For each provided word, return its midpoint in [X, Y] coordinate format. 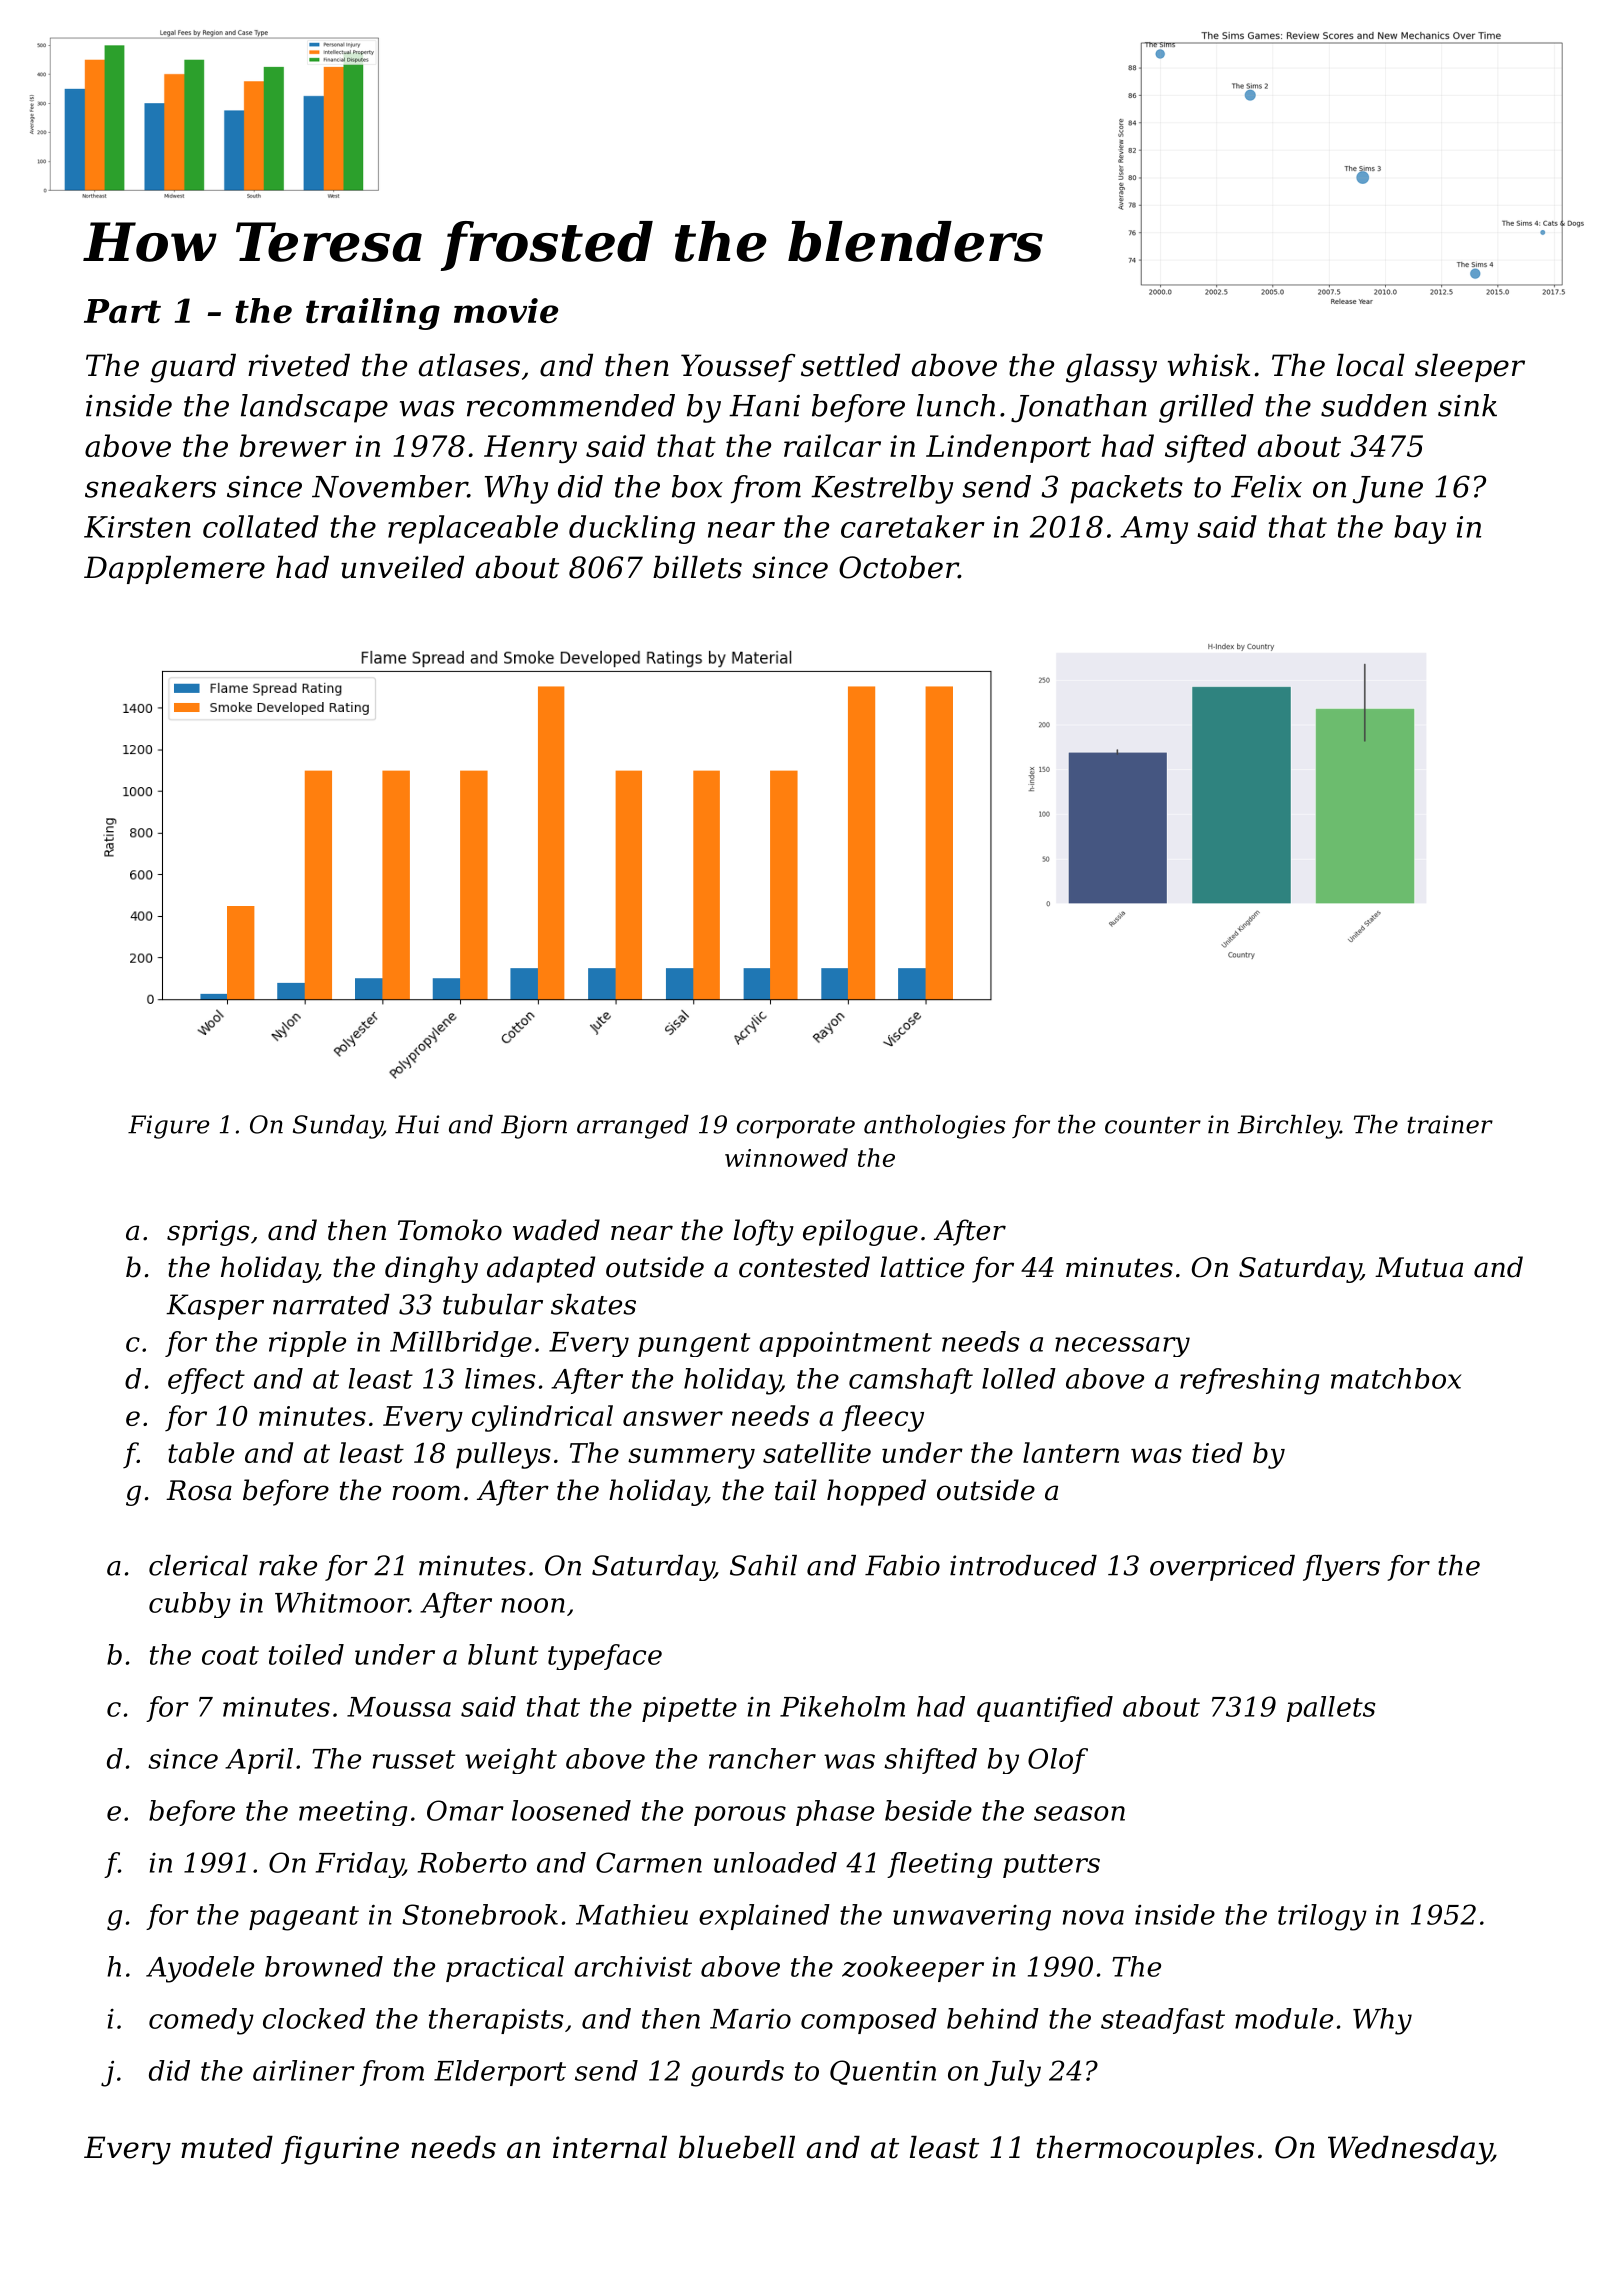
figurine [340, 2150]
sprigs [208, 1233]
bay [1420, 529]
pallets [1331, 1709]
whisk [1209, 365]
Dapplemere [174, 570]
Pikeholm [842, 1706]
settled [850, 365]
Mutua [1419, 1267]
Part [122, 311]
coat [230, 1655]
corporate [796, 1127]
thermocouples [1145, 2150]
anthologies [934, 1127]
